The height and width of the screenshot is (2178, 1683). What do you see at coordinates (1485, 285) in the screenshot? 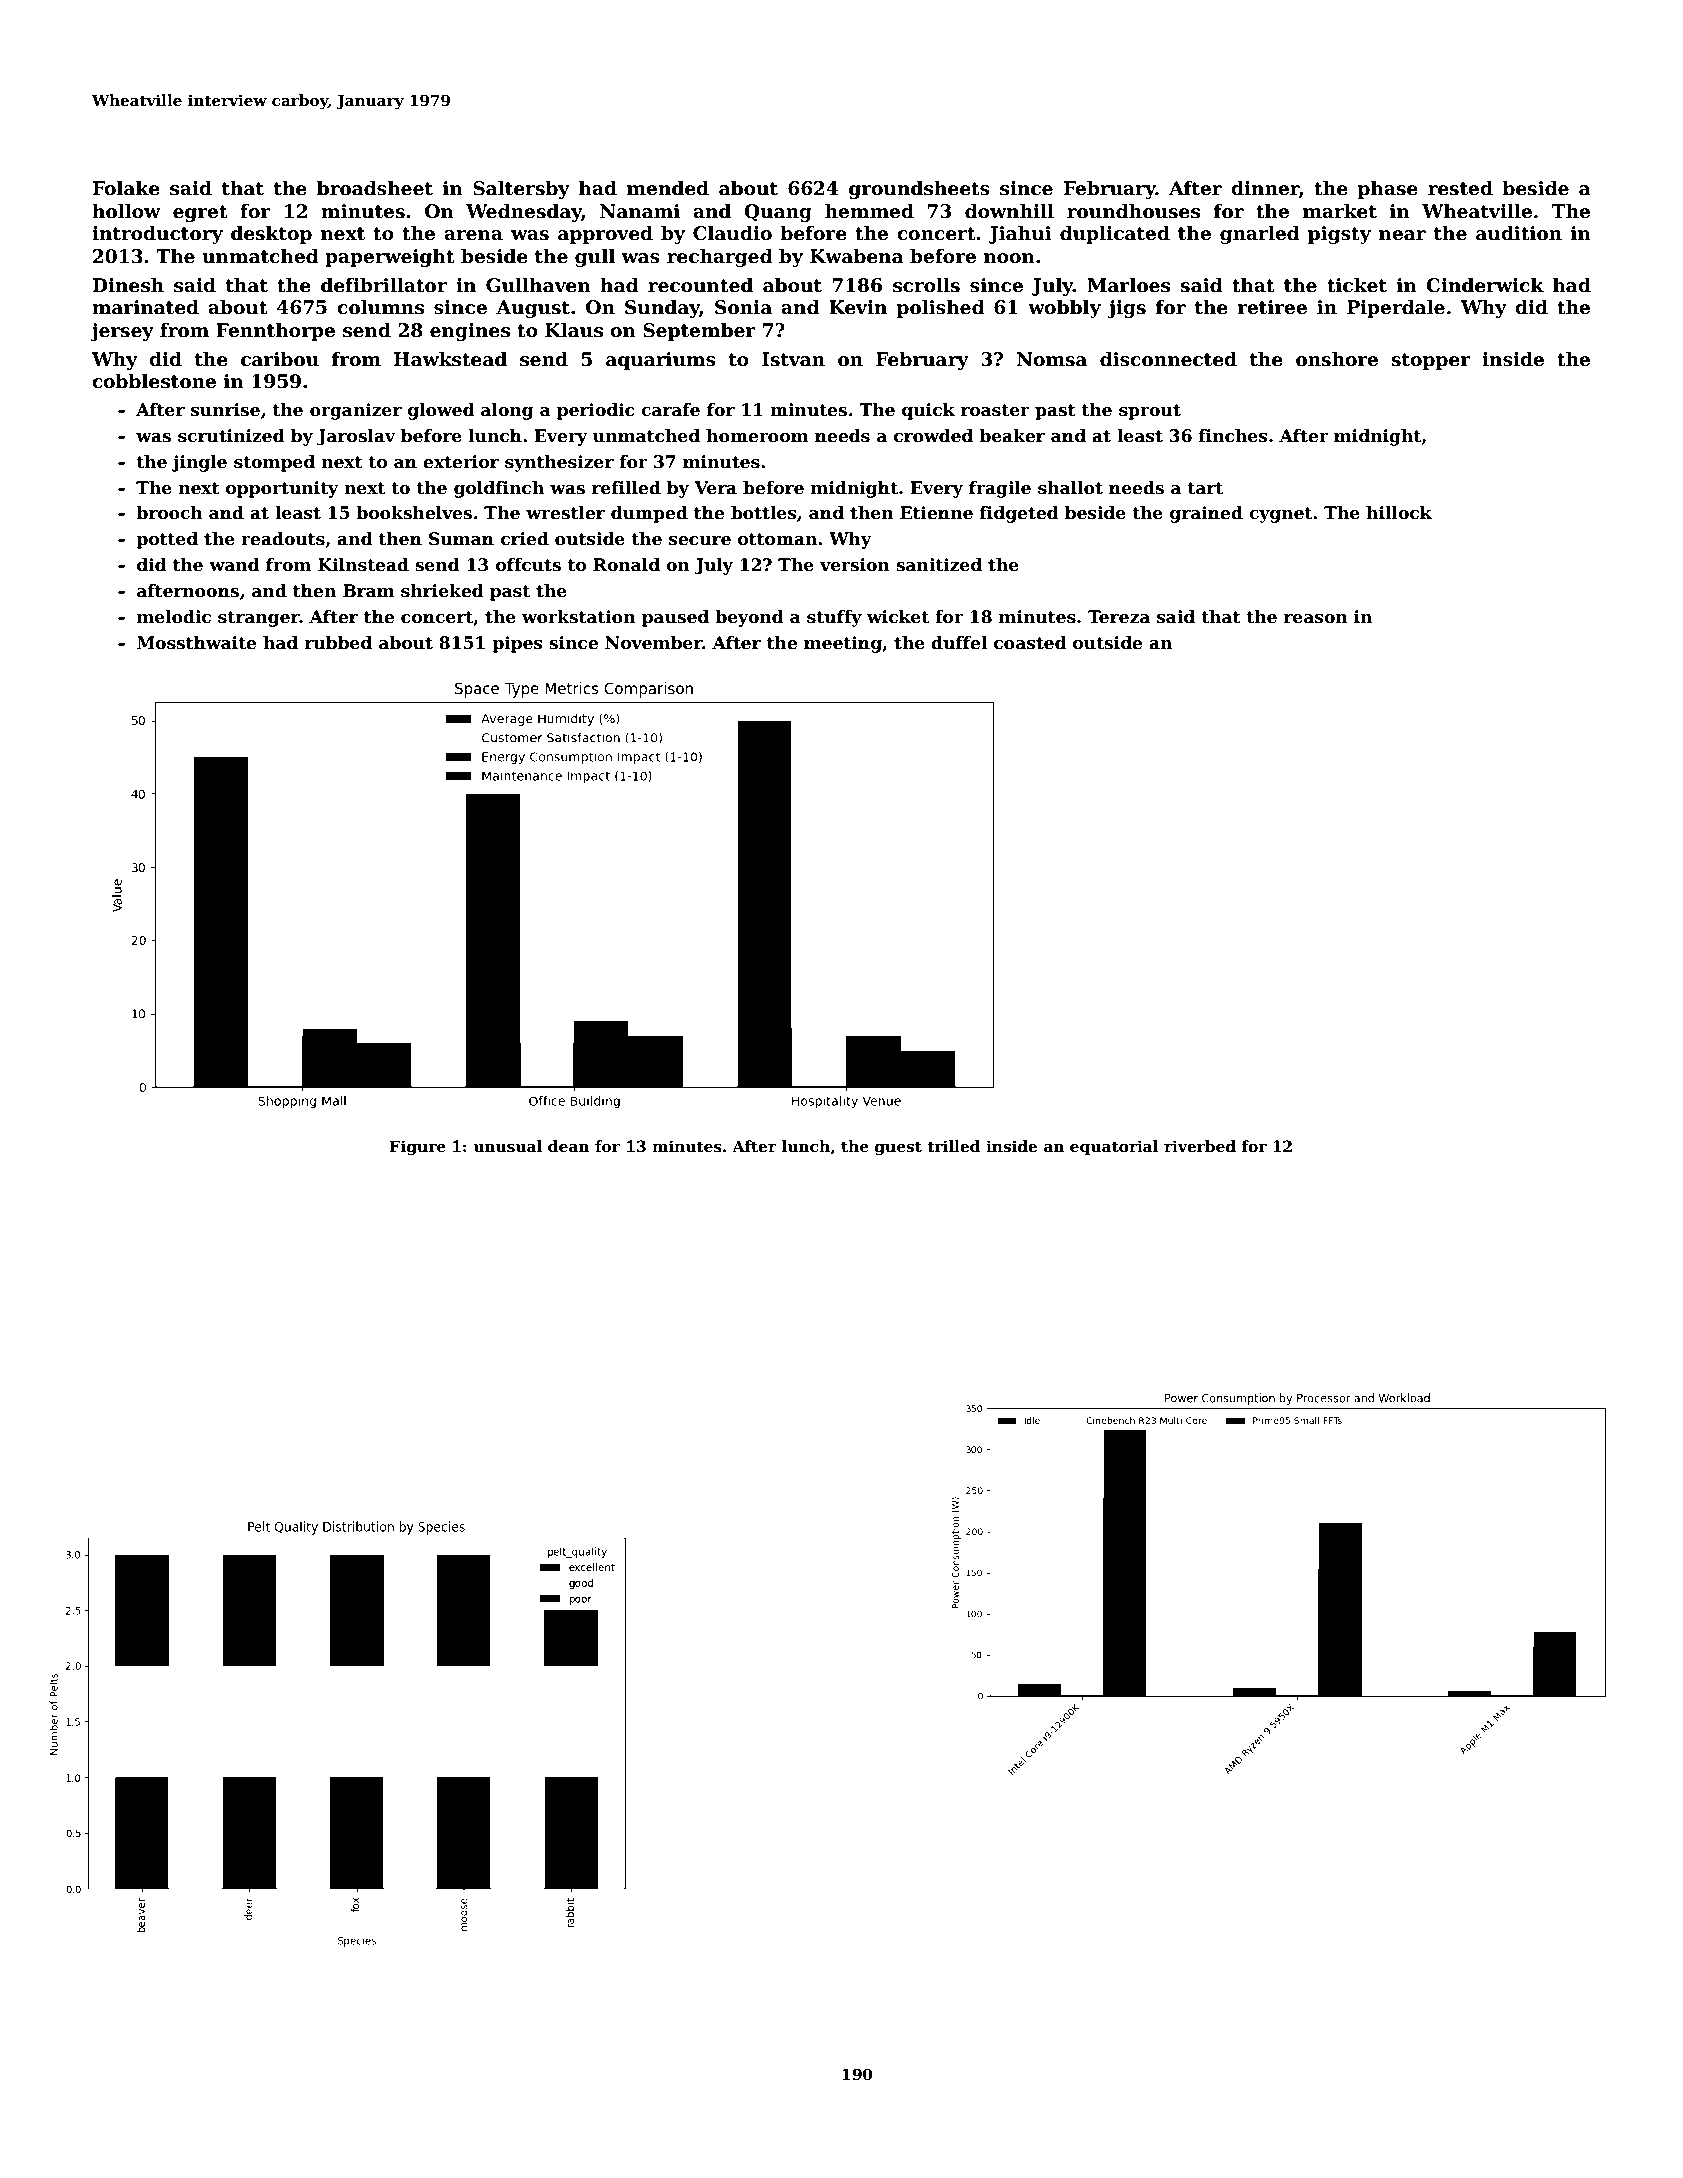
I see `Cinderwick` at bounding box center [1485, 285].
